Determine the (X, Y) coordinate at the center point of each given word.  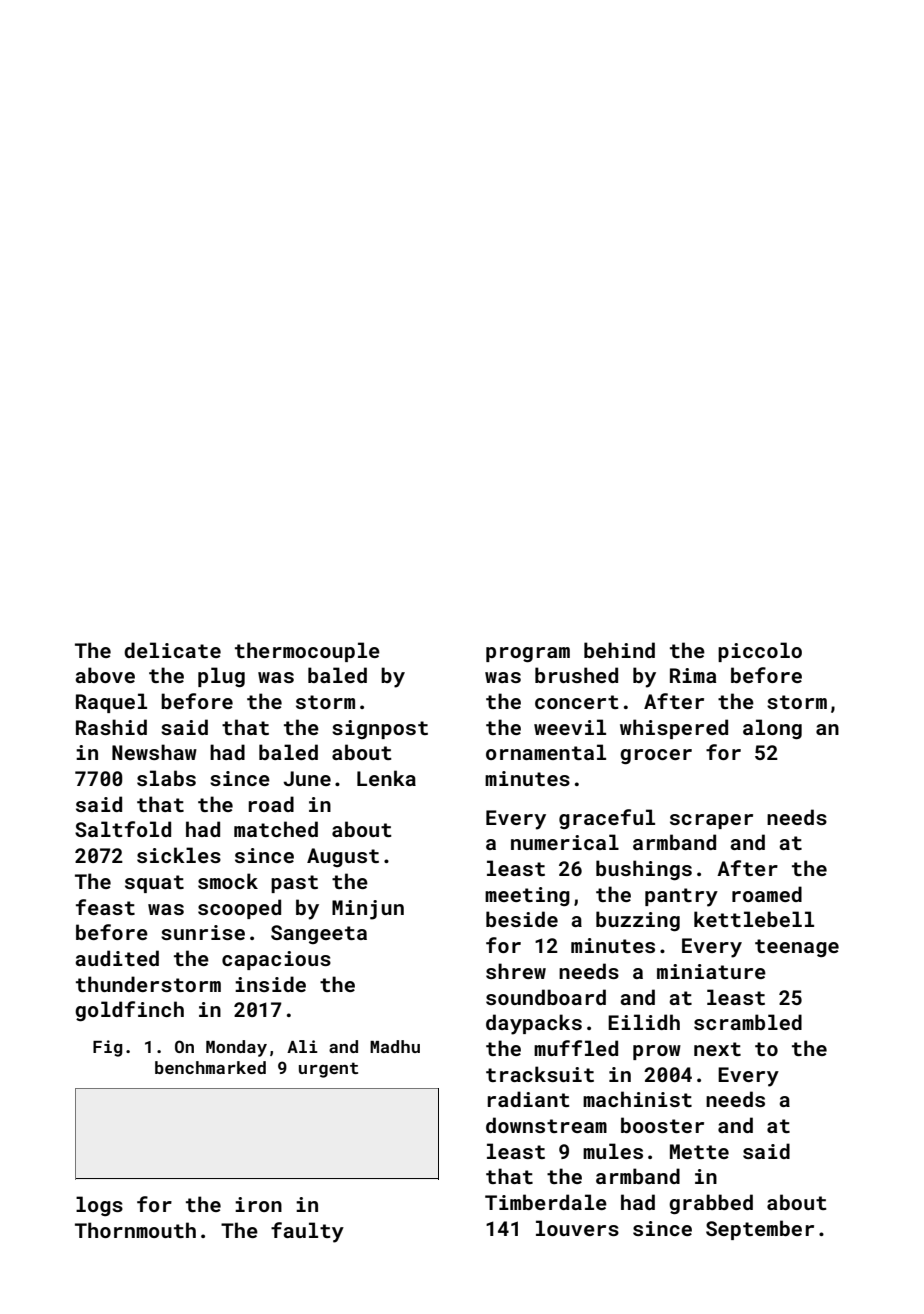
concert (576, 702)
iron (258, 1204)
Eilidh (644, 1022)
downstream (546, 1125)
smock (228, 881)
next (717, 1049)
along (772, 729)
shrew (516, 971)
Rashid (111, 727)
